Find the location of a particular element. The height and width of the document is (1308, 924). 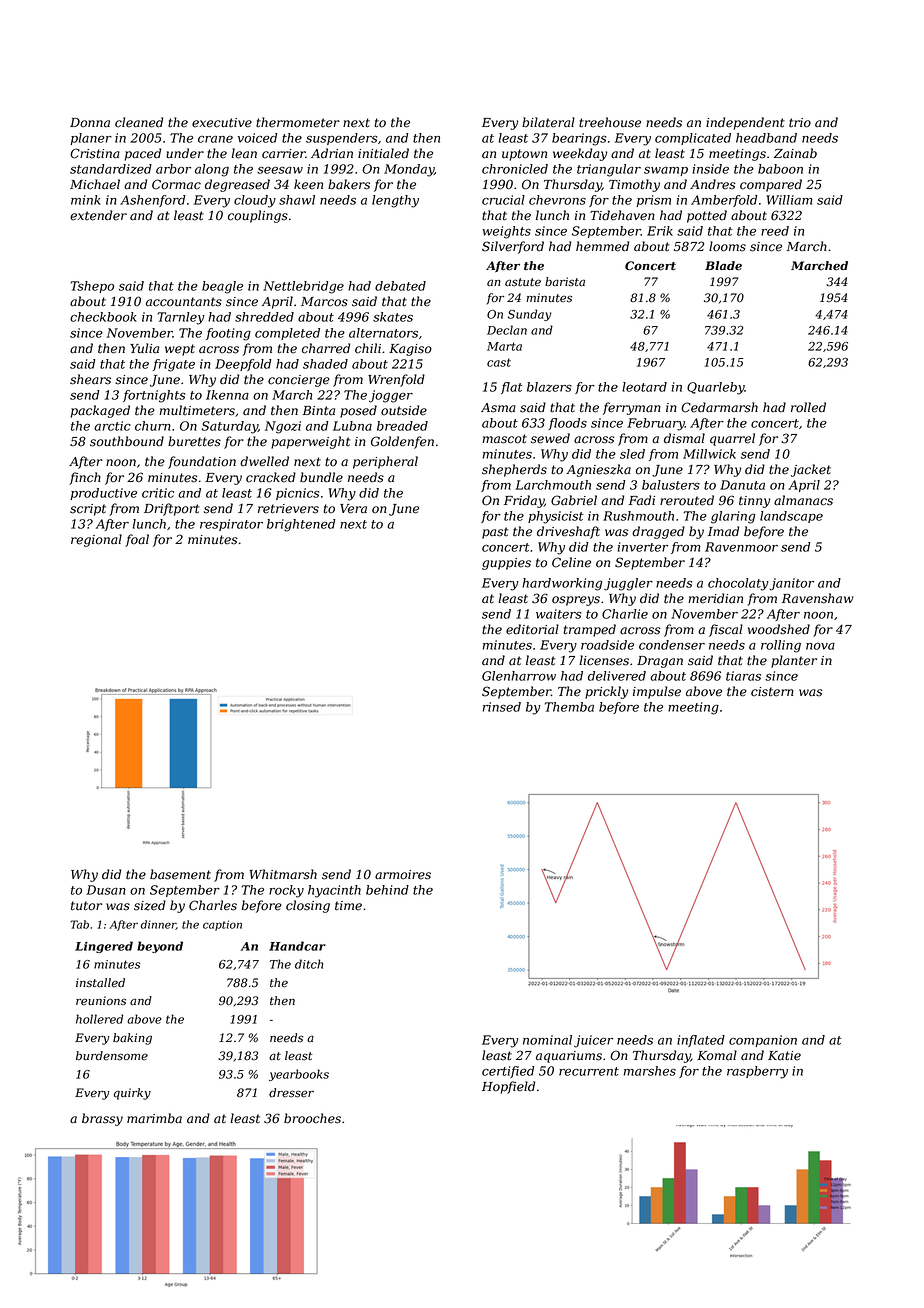

Kagiso is located at coordinates (410, 350).
